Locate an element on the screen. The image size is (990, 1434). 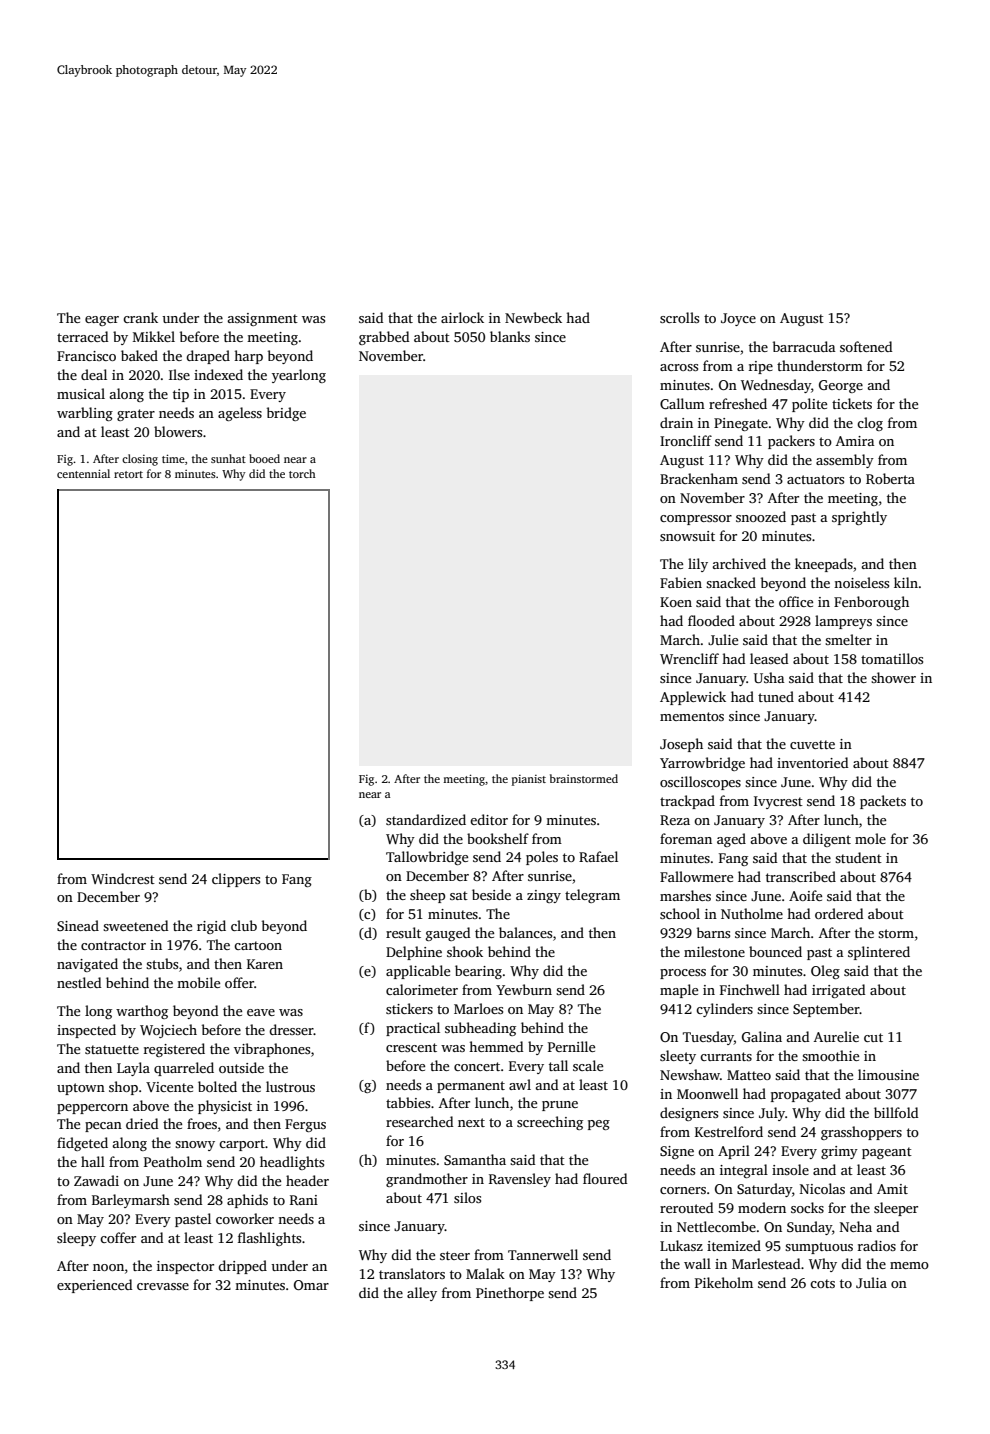
telegram is located at coordinates (592, 896).
